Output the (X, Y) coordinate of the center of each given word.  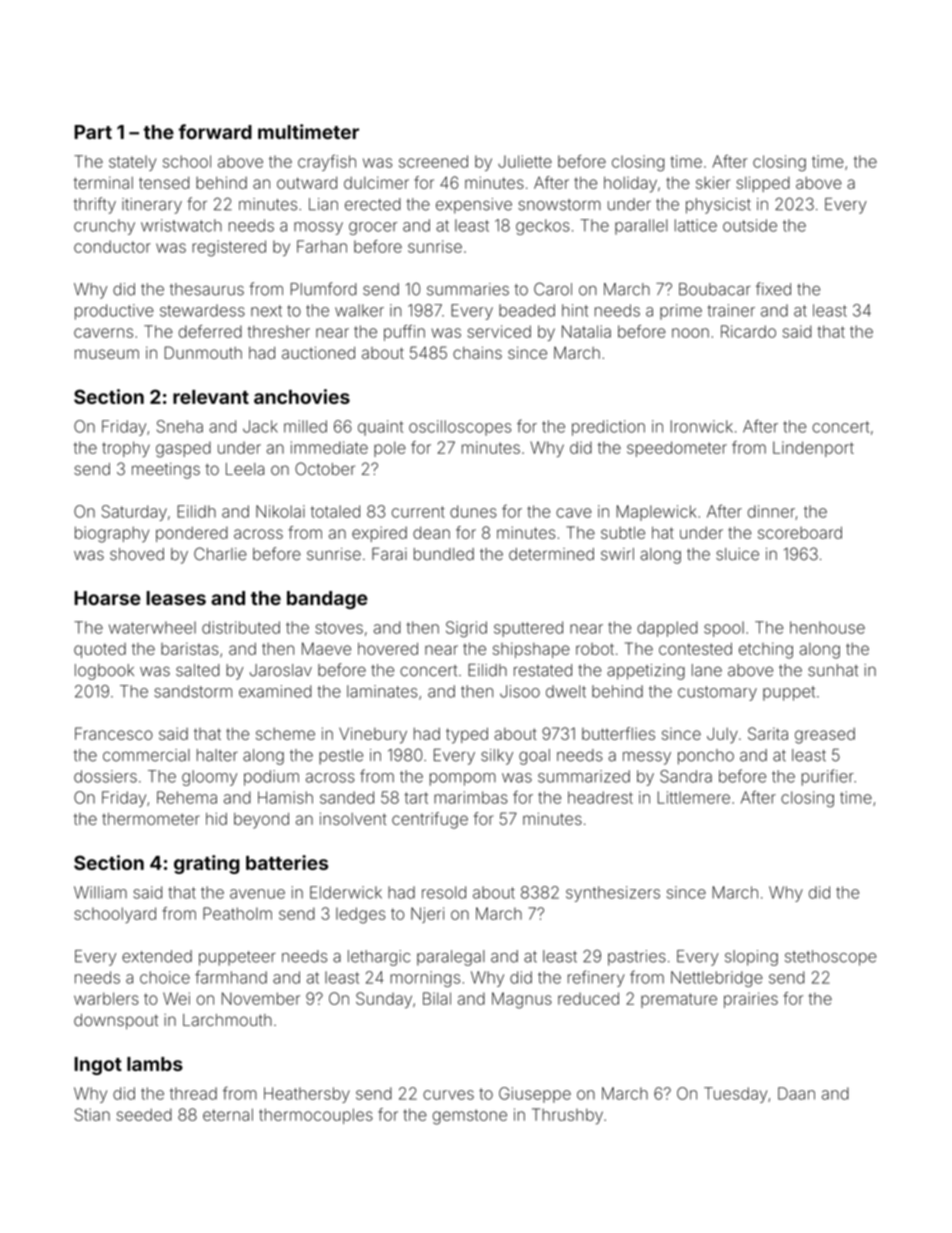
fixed (773, 289)
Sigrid (466, 629)
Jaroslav (281, 670)
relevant (211, 397)
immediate (329, 447)
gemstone (470, 1117)
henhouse (827, 627)
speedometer (677, 449)
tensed (164, 183)
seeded (144, 1114)
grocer (373, 228)
